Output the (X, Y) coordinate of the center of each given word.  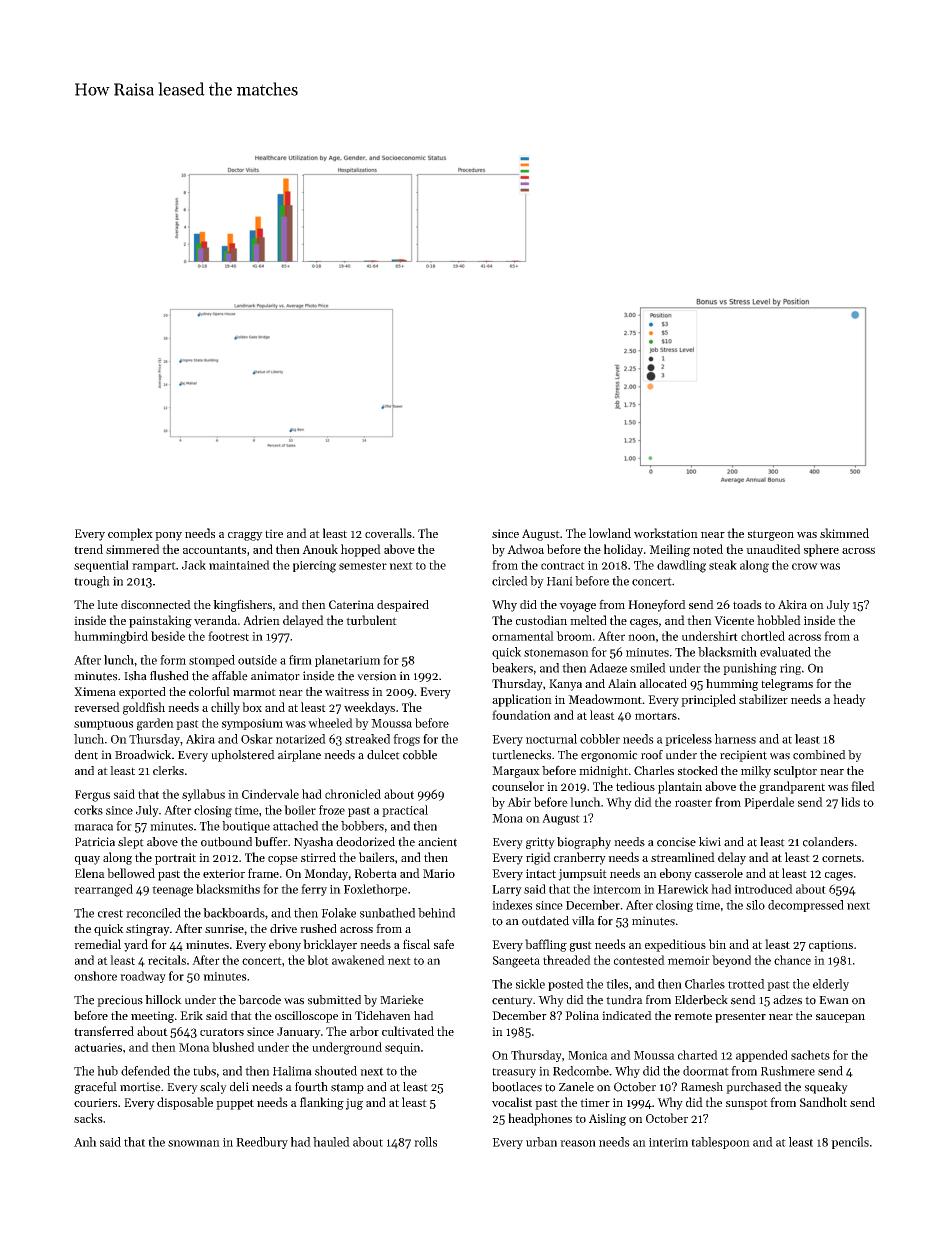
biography (584, 843)
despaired (403, 606)
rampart (154, 567)
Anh (85, 1142)
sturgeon (771, 535)
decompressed (806, 906)
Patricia (95, 842)
